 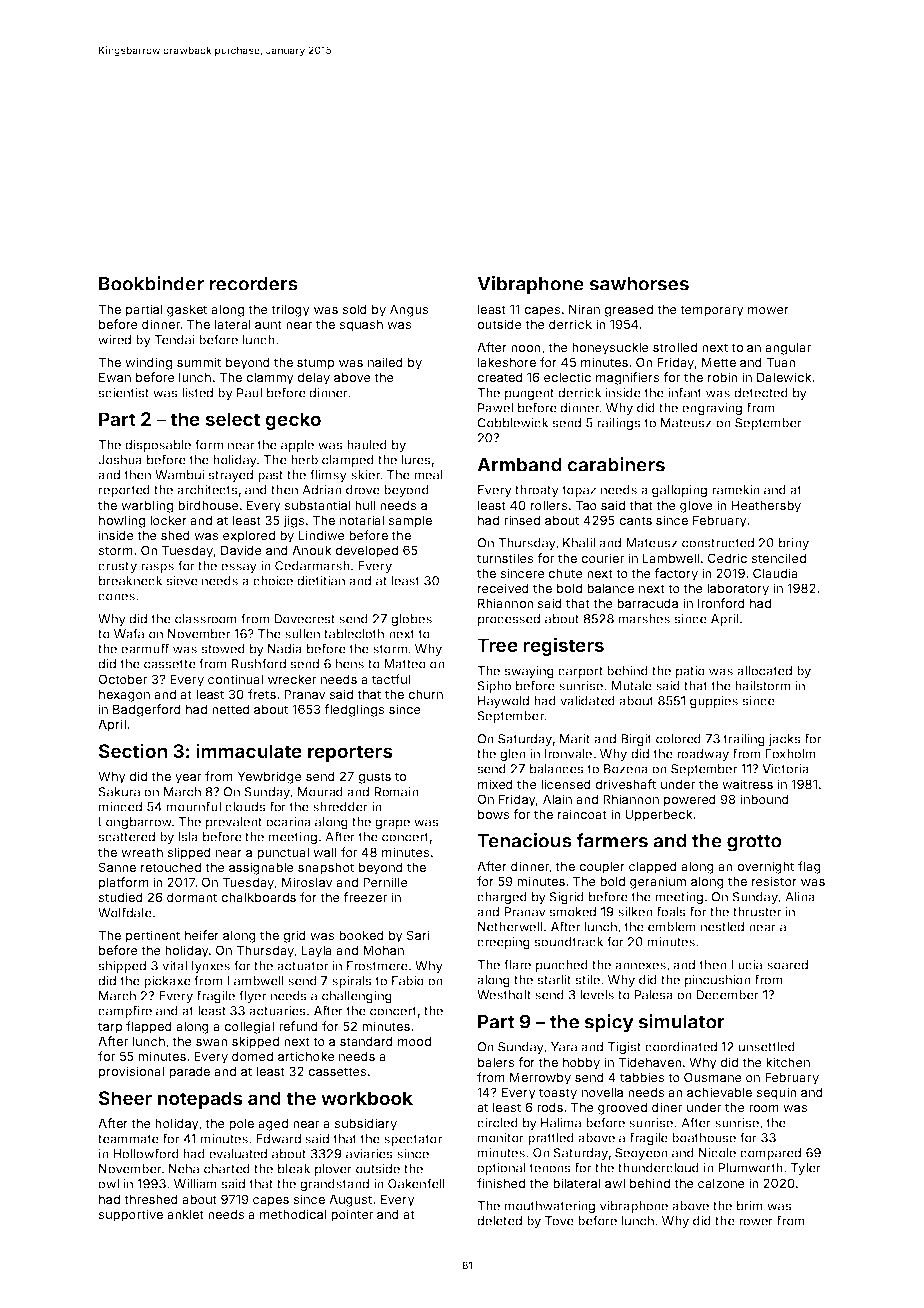 I want to click on notepads, so click(x=200, y=1100).
